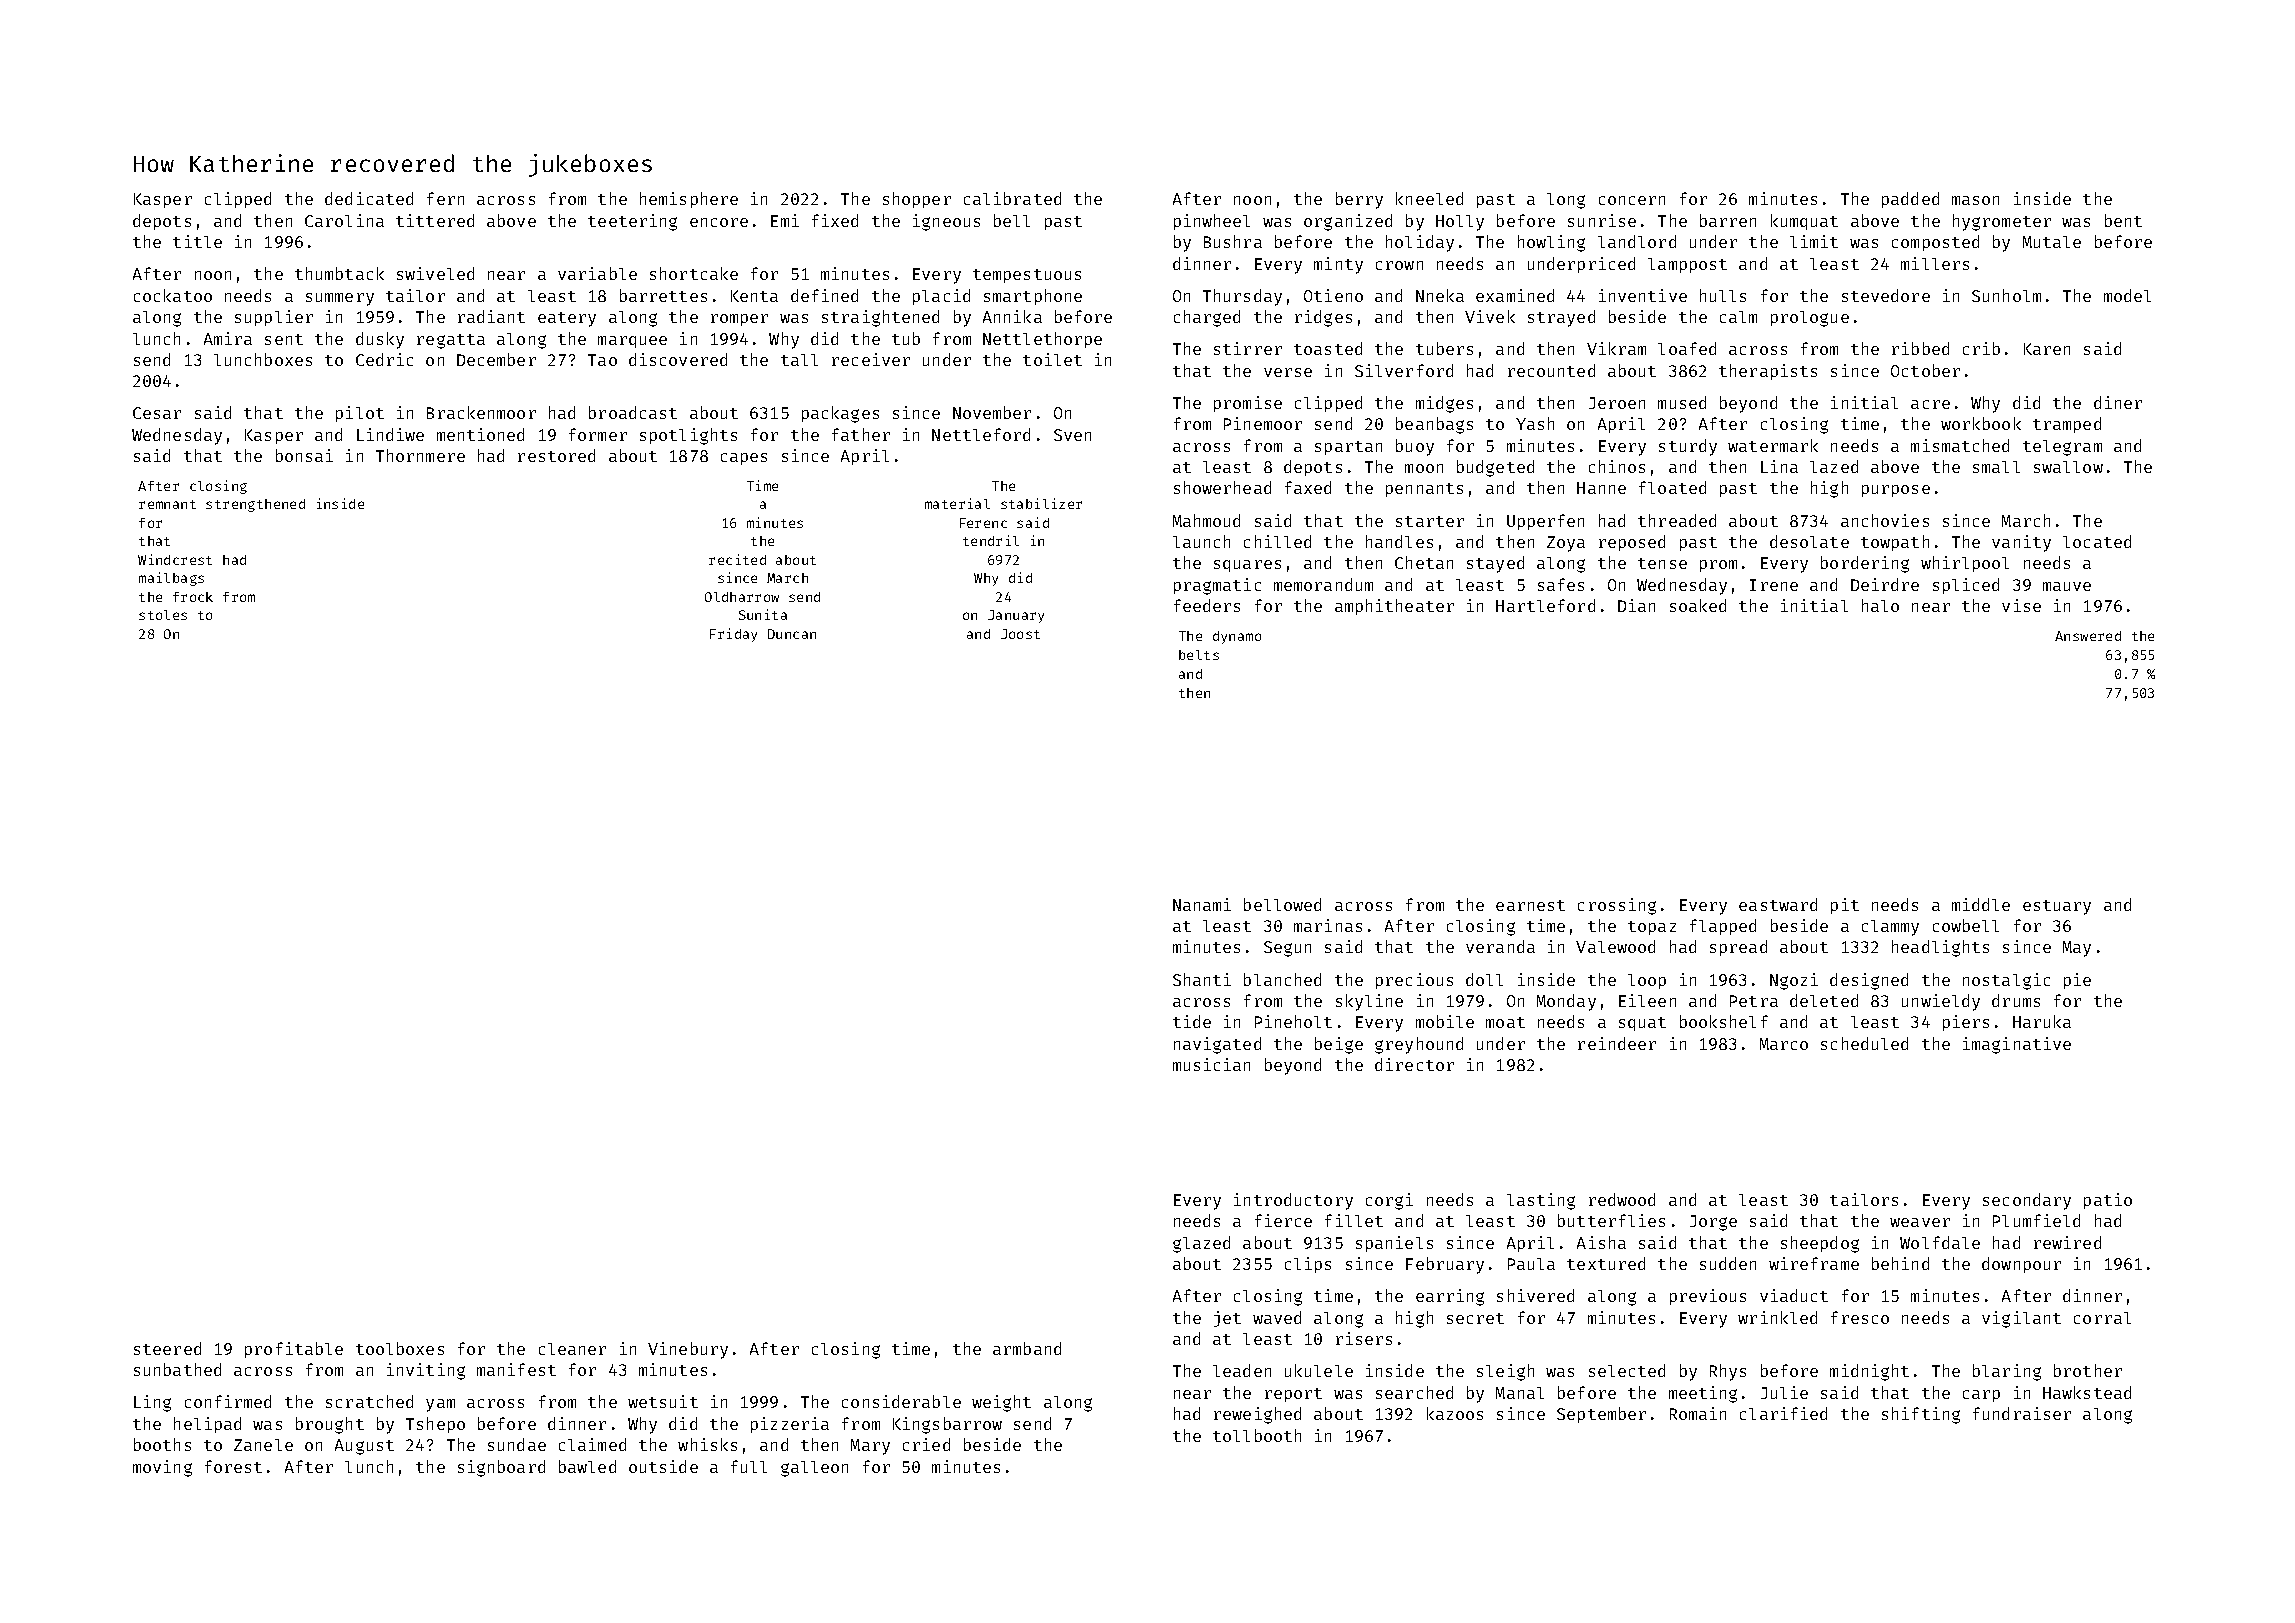 Image resolution: width=2295 pixels, height=1623 pixels. I want to click on dedicated, so click(369, 198).
